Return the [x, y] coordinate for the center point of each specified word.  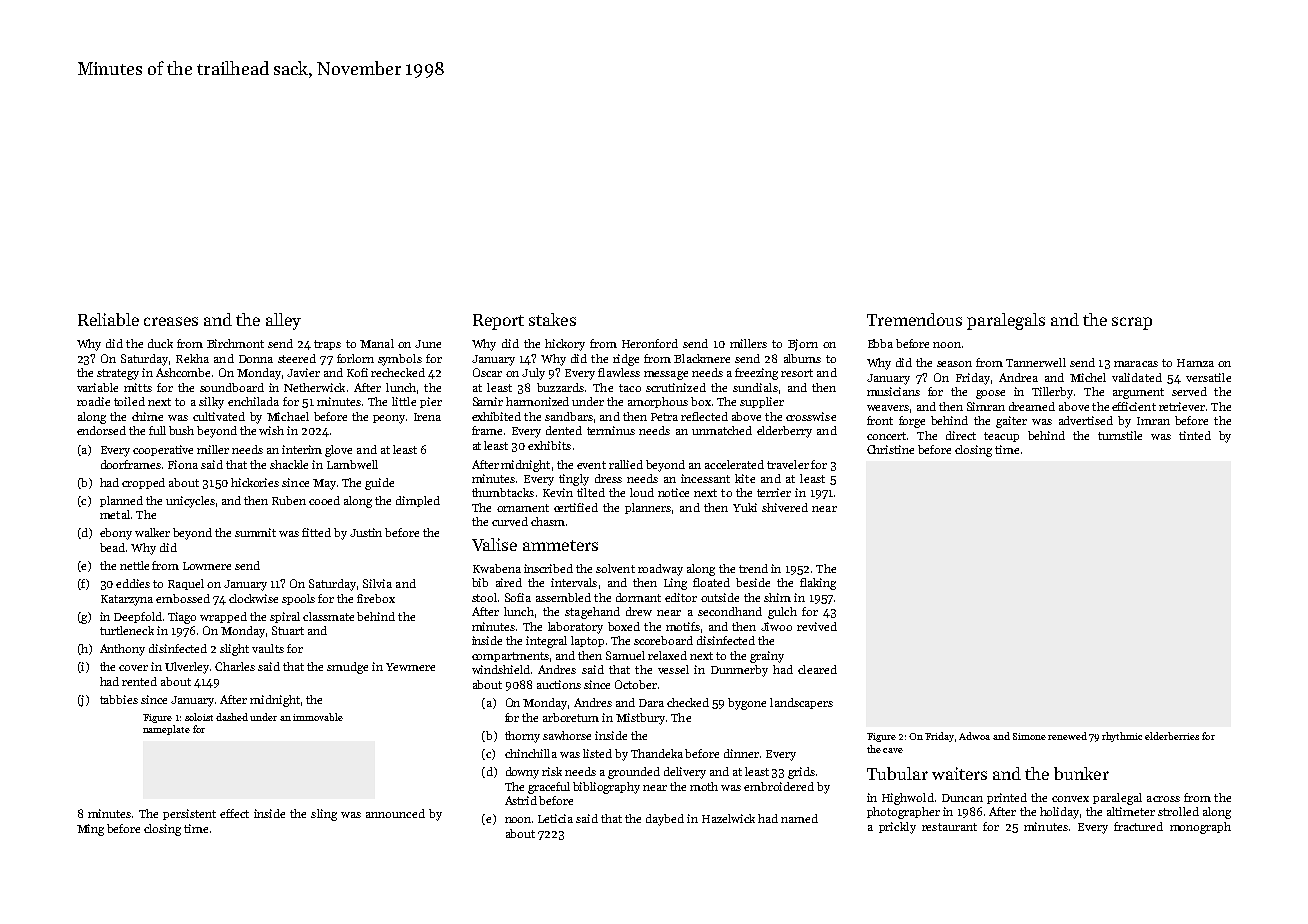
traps [327, 345]
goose [990, 394]
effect [234, 813]
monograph [1200, 828]
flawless [619, 372]
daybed [665, 820]
